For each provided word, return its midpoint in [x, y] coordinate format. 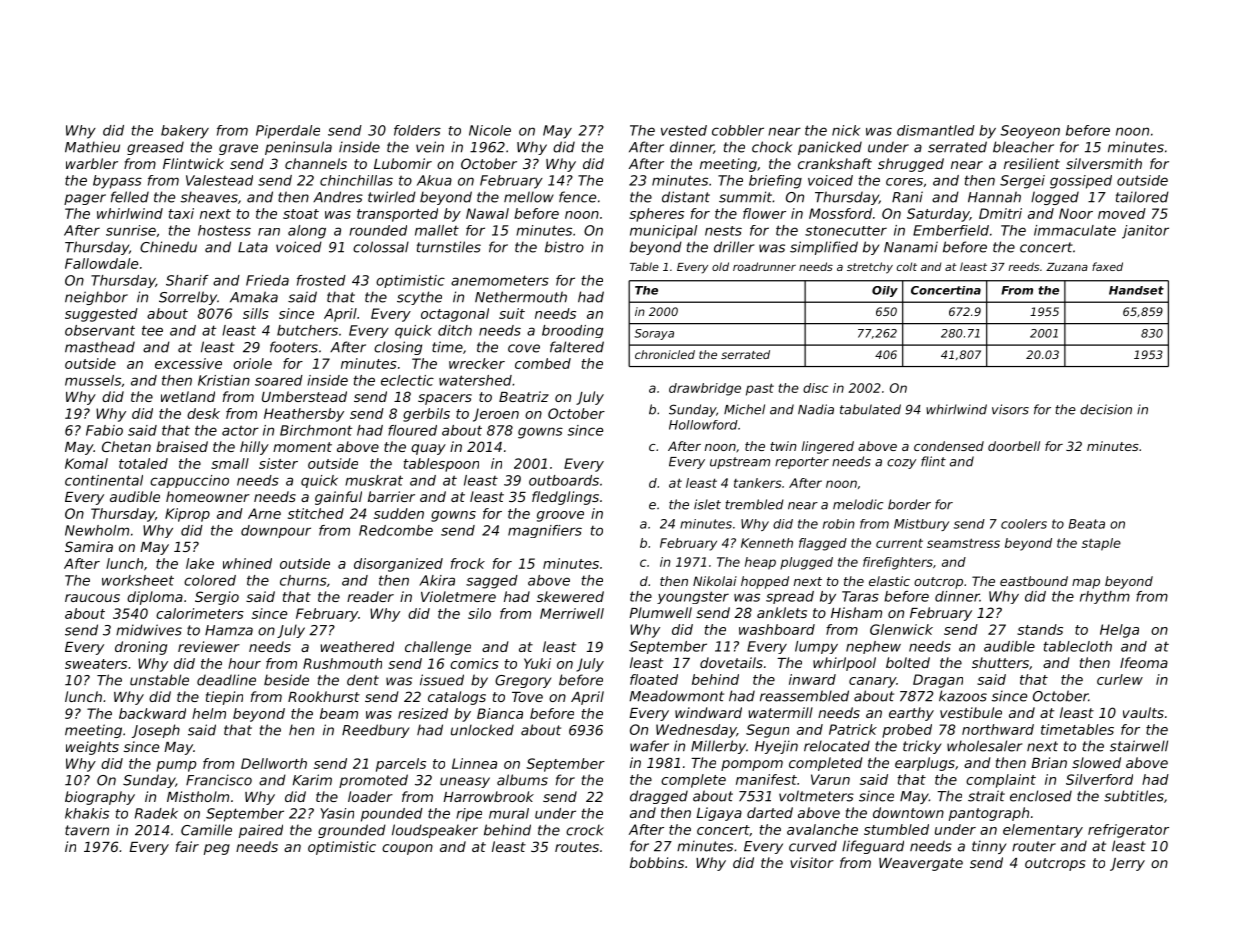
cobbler [738, 130]
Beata [1087, 524]
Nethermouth [521, 297]
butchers [307, 330]
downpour [276, 531]
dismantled [936, 130]
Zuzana [1067, 267]
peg [217, 849]
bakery [185, 132]
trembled [754, 504]
